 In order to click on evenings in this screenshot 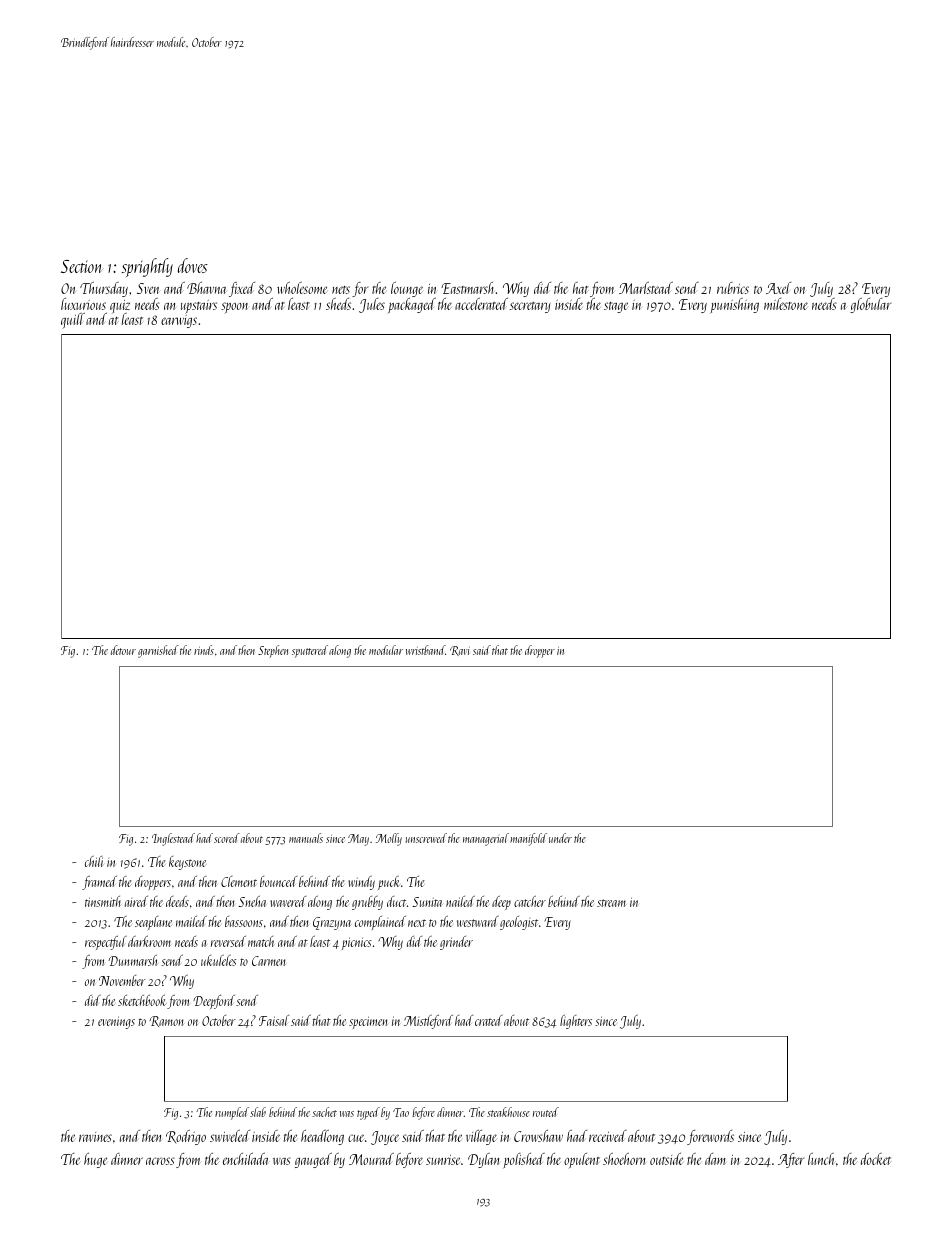, I will do `click(116, 1023)`.
